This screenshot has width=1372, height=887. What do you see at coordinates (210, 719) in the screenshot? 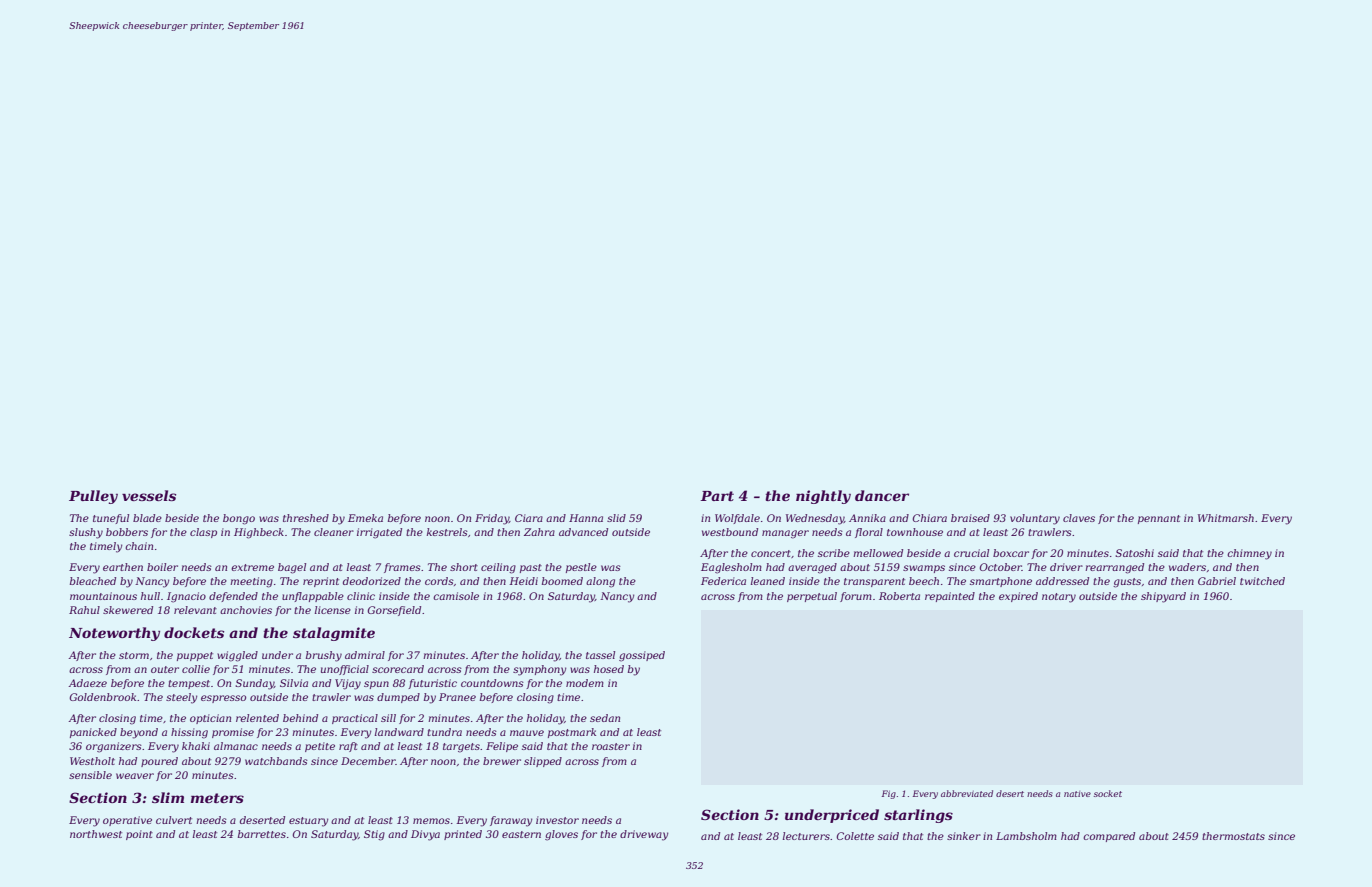
I see `optician` at bounding box center [210, 719].
